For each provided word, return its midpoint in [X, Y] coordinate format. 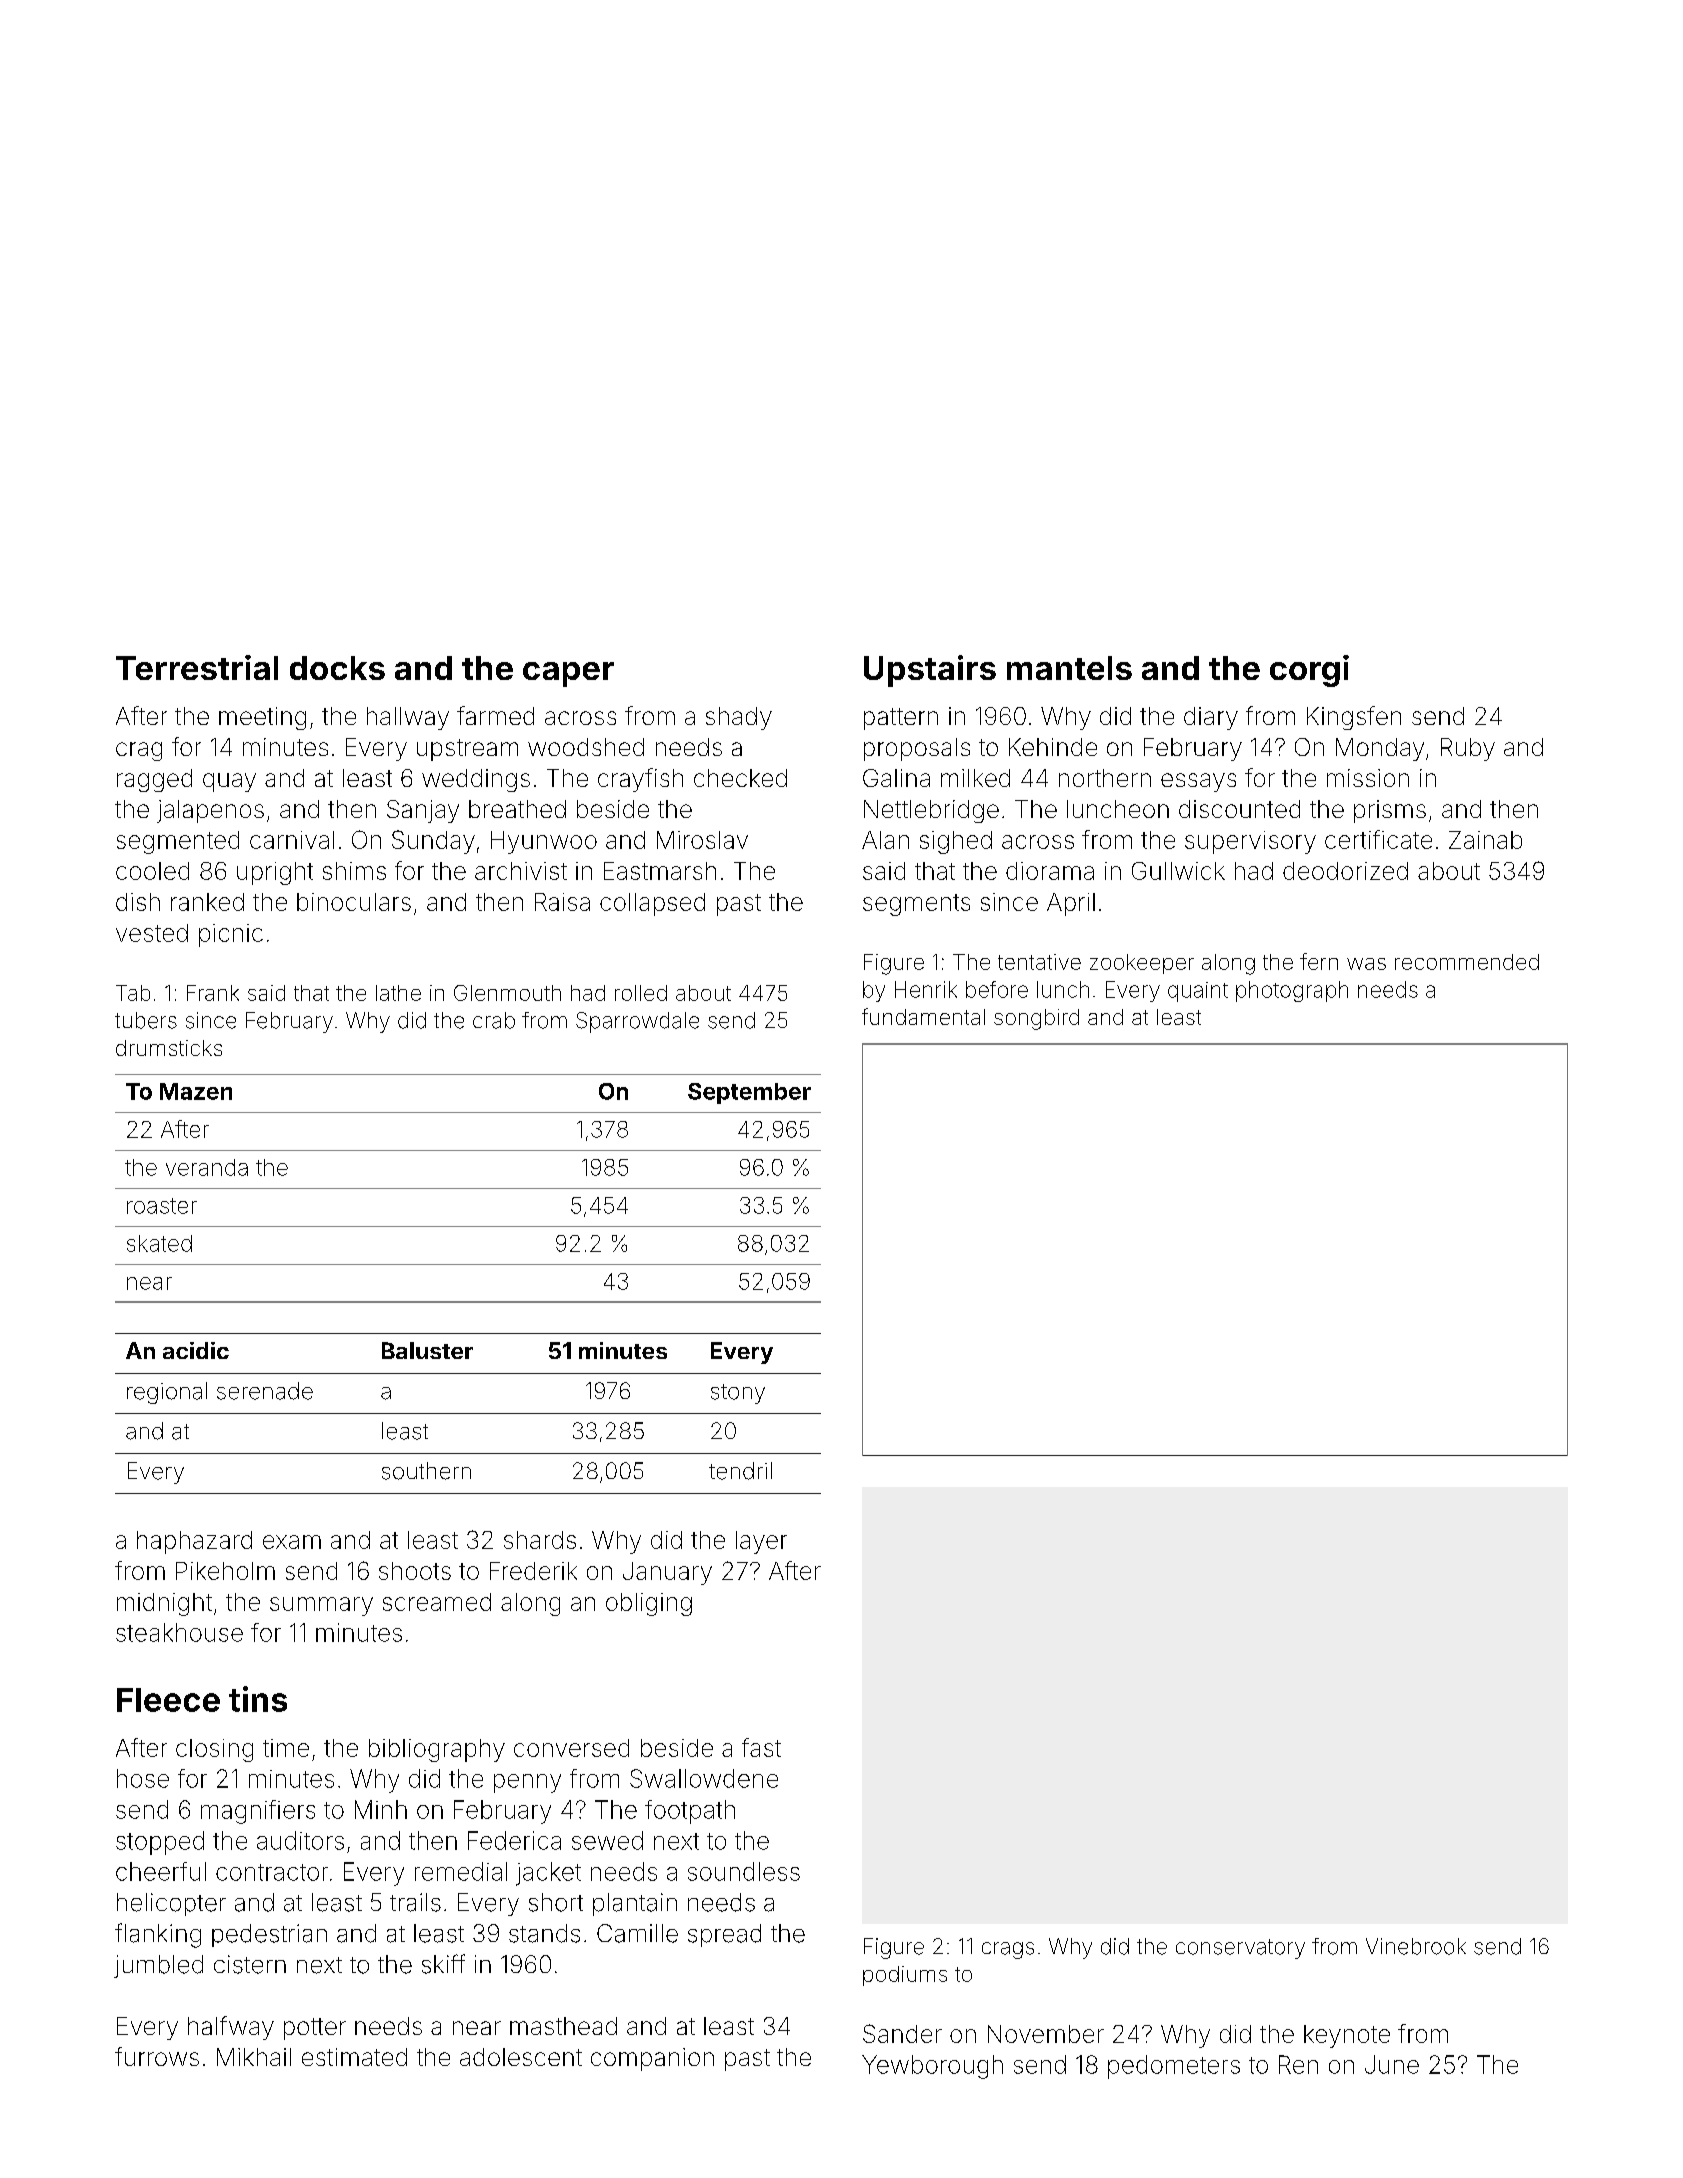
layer [761, 1542]
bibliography [437, 1750]
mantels [1069, 668]
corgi [1309, 671]
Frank [213, 993]
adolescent [521, 2057]
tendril [740, 1471]
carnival [292, 840]
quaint [1198, 992]
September [749, 1093]
